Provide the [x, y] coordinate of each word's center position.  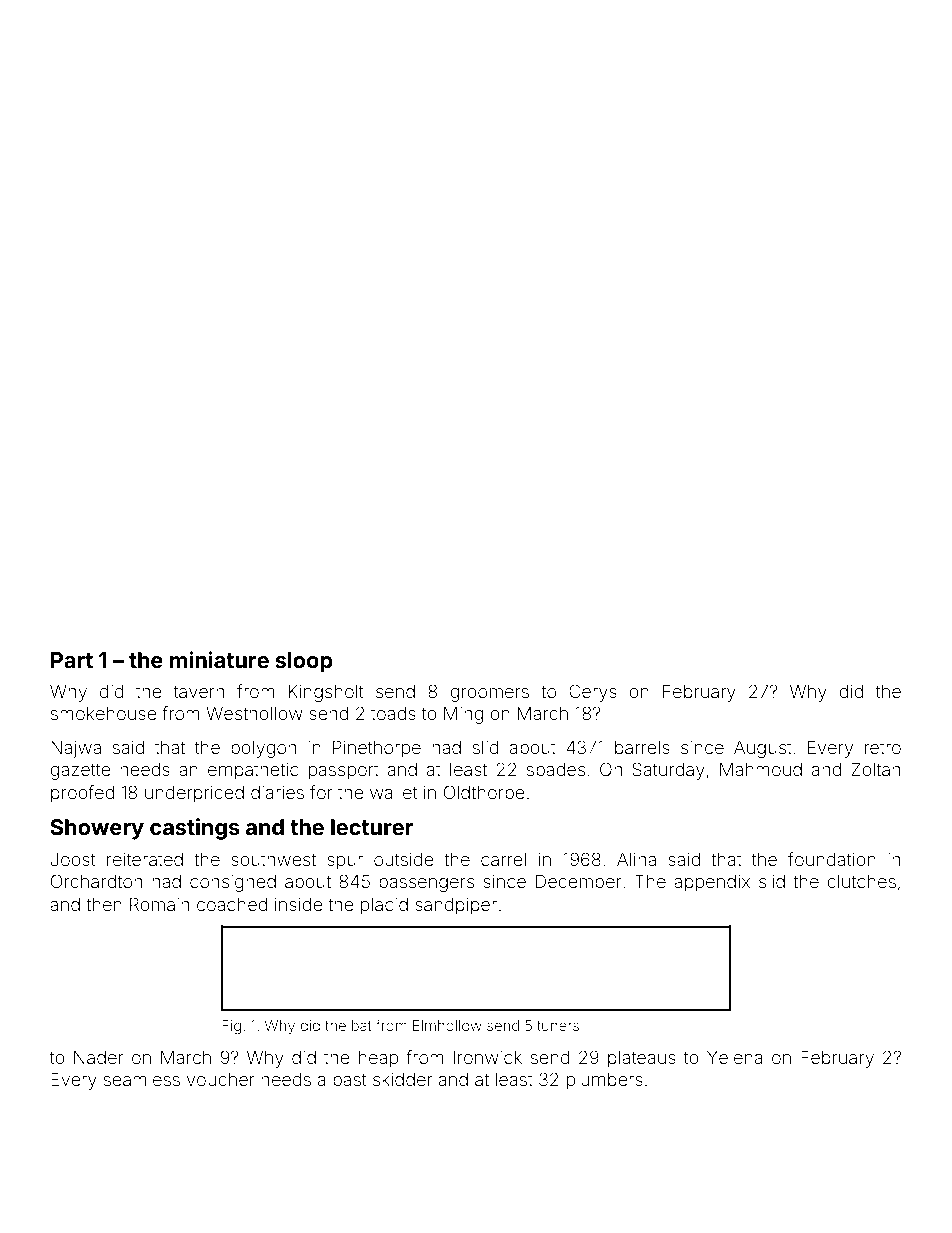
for [321, 792]
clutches [861, 881]
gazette [80, 772]
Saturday [668, 771]
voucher [221, 1079]
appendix [712, 883]
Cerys [593, 693]
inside [298, 904]
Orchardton [96, 881]
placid [384, 906]
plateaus [642, 1059]
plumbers [605, 1081]
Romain [159, 904]
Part [72, 660]
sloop [304, 662]
